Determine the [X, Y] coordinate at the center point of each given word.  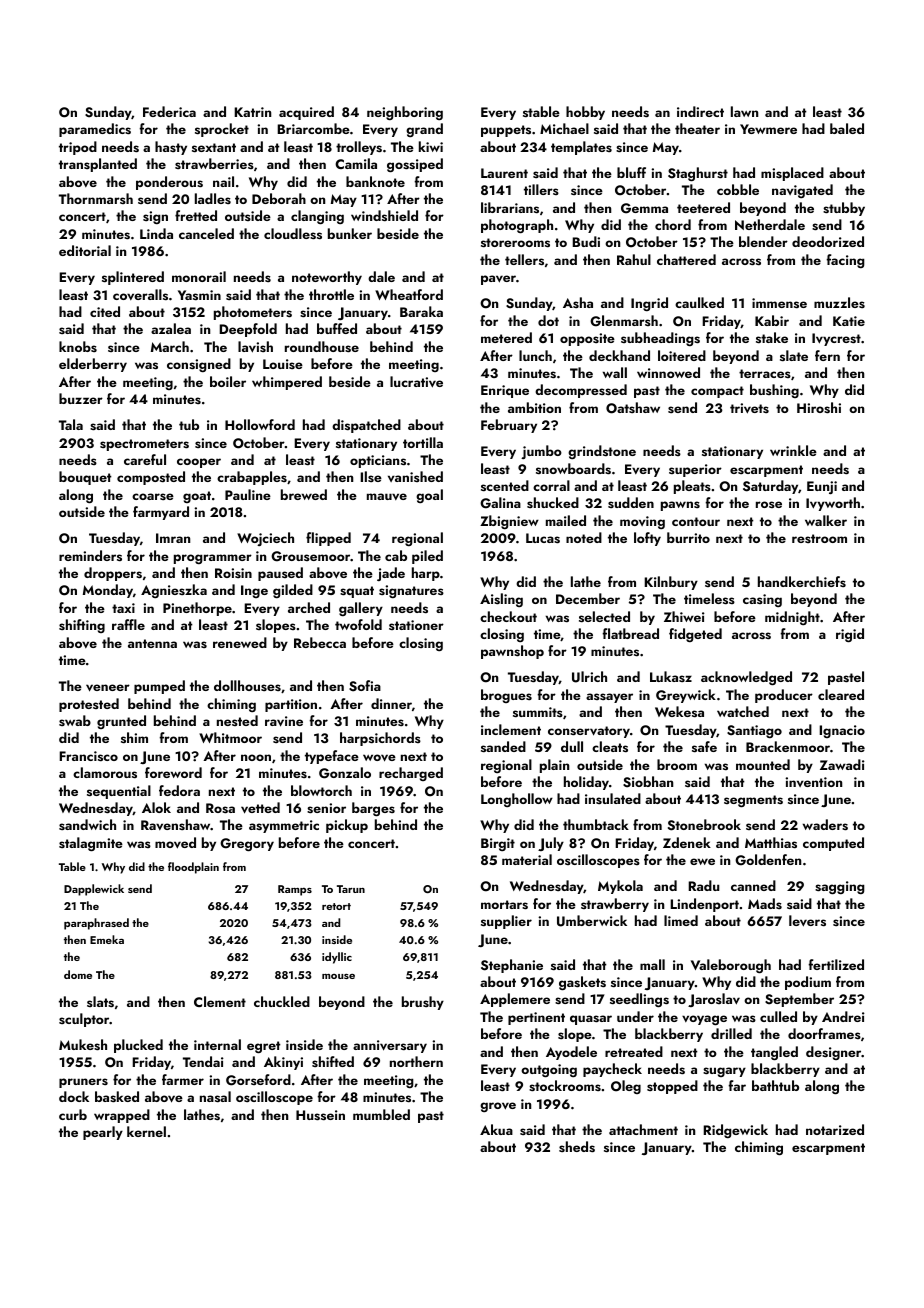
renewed [240, 642]
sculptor [84, 1020]
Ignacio [842, 731]
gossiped [415, 165]
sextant [214, 147]
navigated [802, 191]
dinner [391, 703]
